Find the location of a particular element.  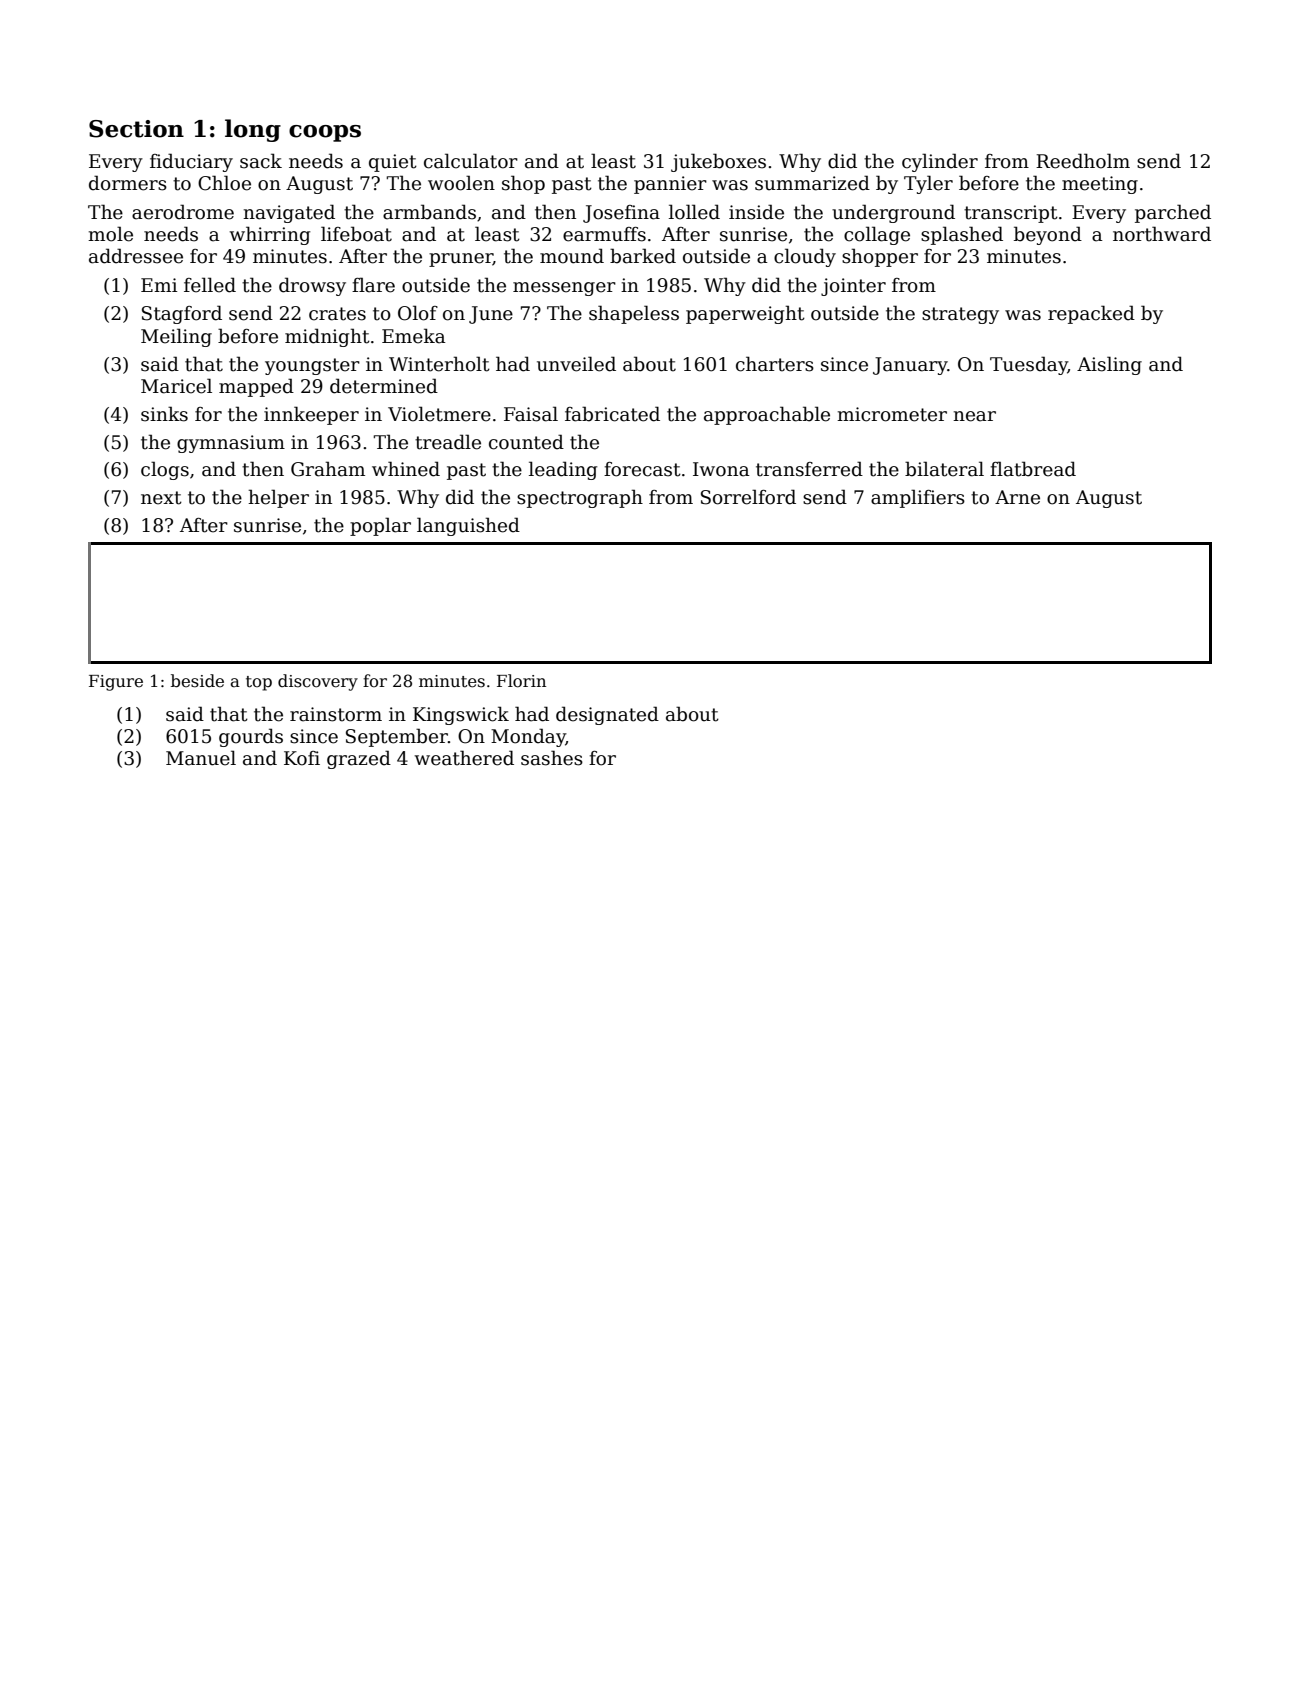

discovery is located at coordinates (318, 682).
